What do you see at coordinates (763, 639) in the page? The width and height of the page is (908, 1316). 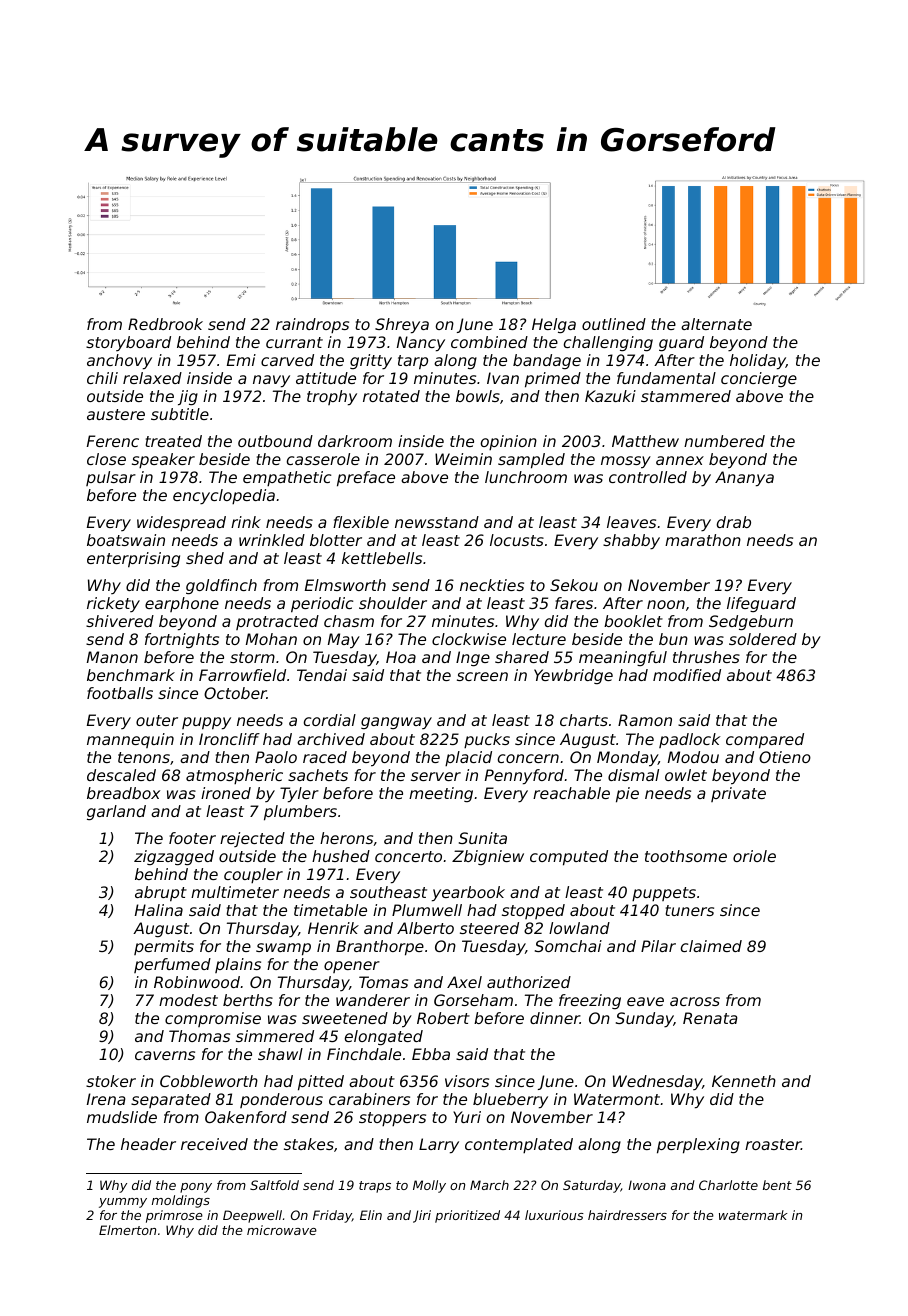 I see `soldered` at bounding box center [763, 639].
